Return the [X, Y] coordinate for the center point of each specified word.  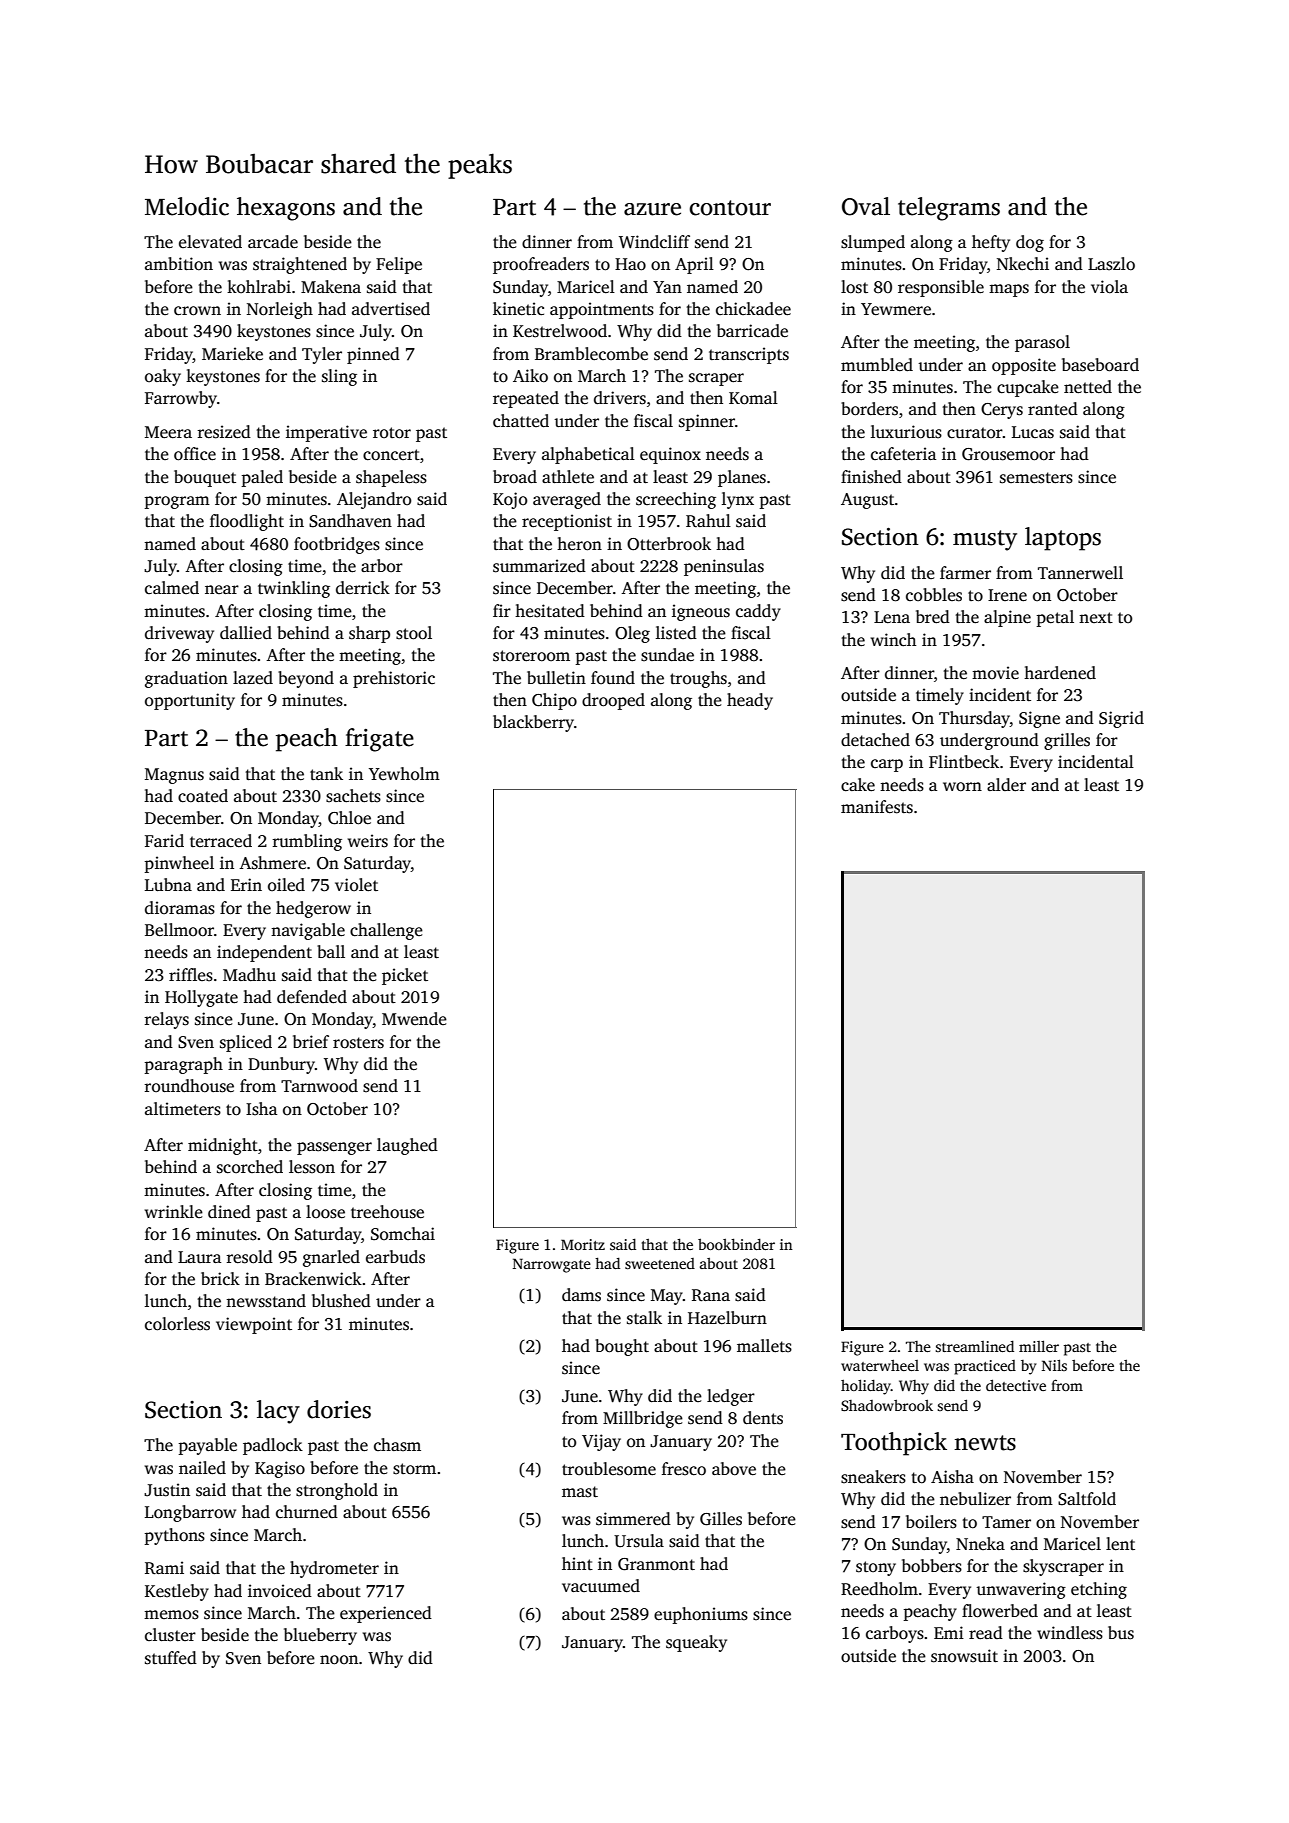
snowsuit [964, 1656]
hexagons [286, 209]
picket [405, 976]
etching [1099, 1590]
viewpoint [254, 1325]
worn [962, 787]
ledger [731, 1397]
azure [652, 209]
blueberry [320, 1636]
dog [1030, 243]
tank [326, 773]
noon [339, 1660]
